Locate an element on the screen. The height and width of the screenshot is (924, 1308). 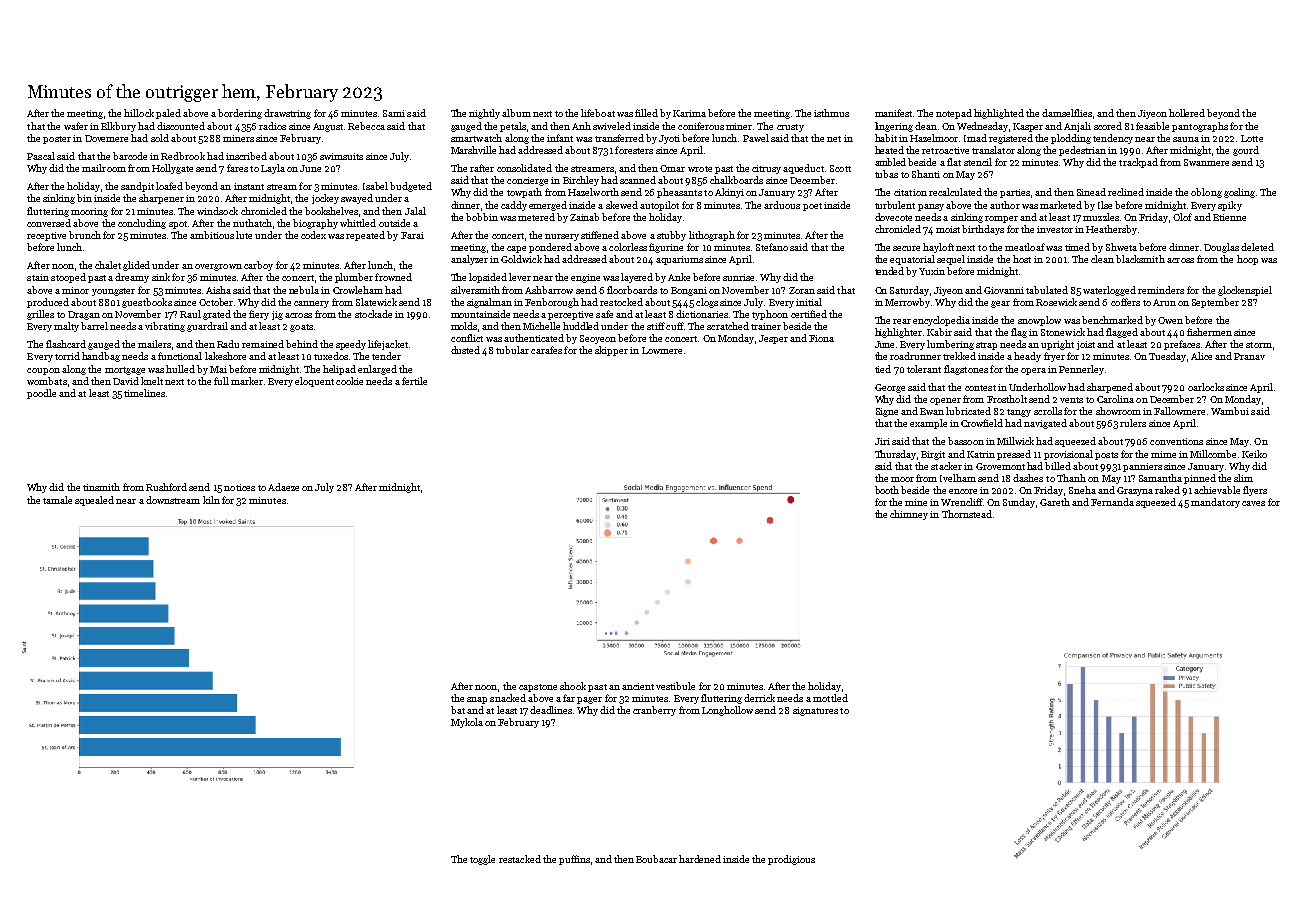
tabulated is located at coordinates (1047, 290).
